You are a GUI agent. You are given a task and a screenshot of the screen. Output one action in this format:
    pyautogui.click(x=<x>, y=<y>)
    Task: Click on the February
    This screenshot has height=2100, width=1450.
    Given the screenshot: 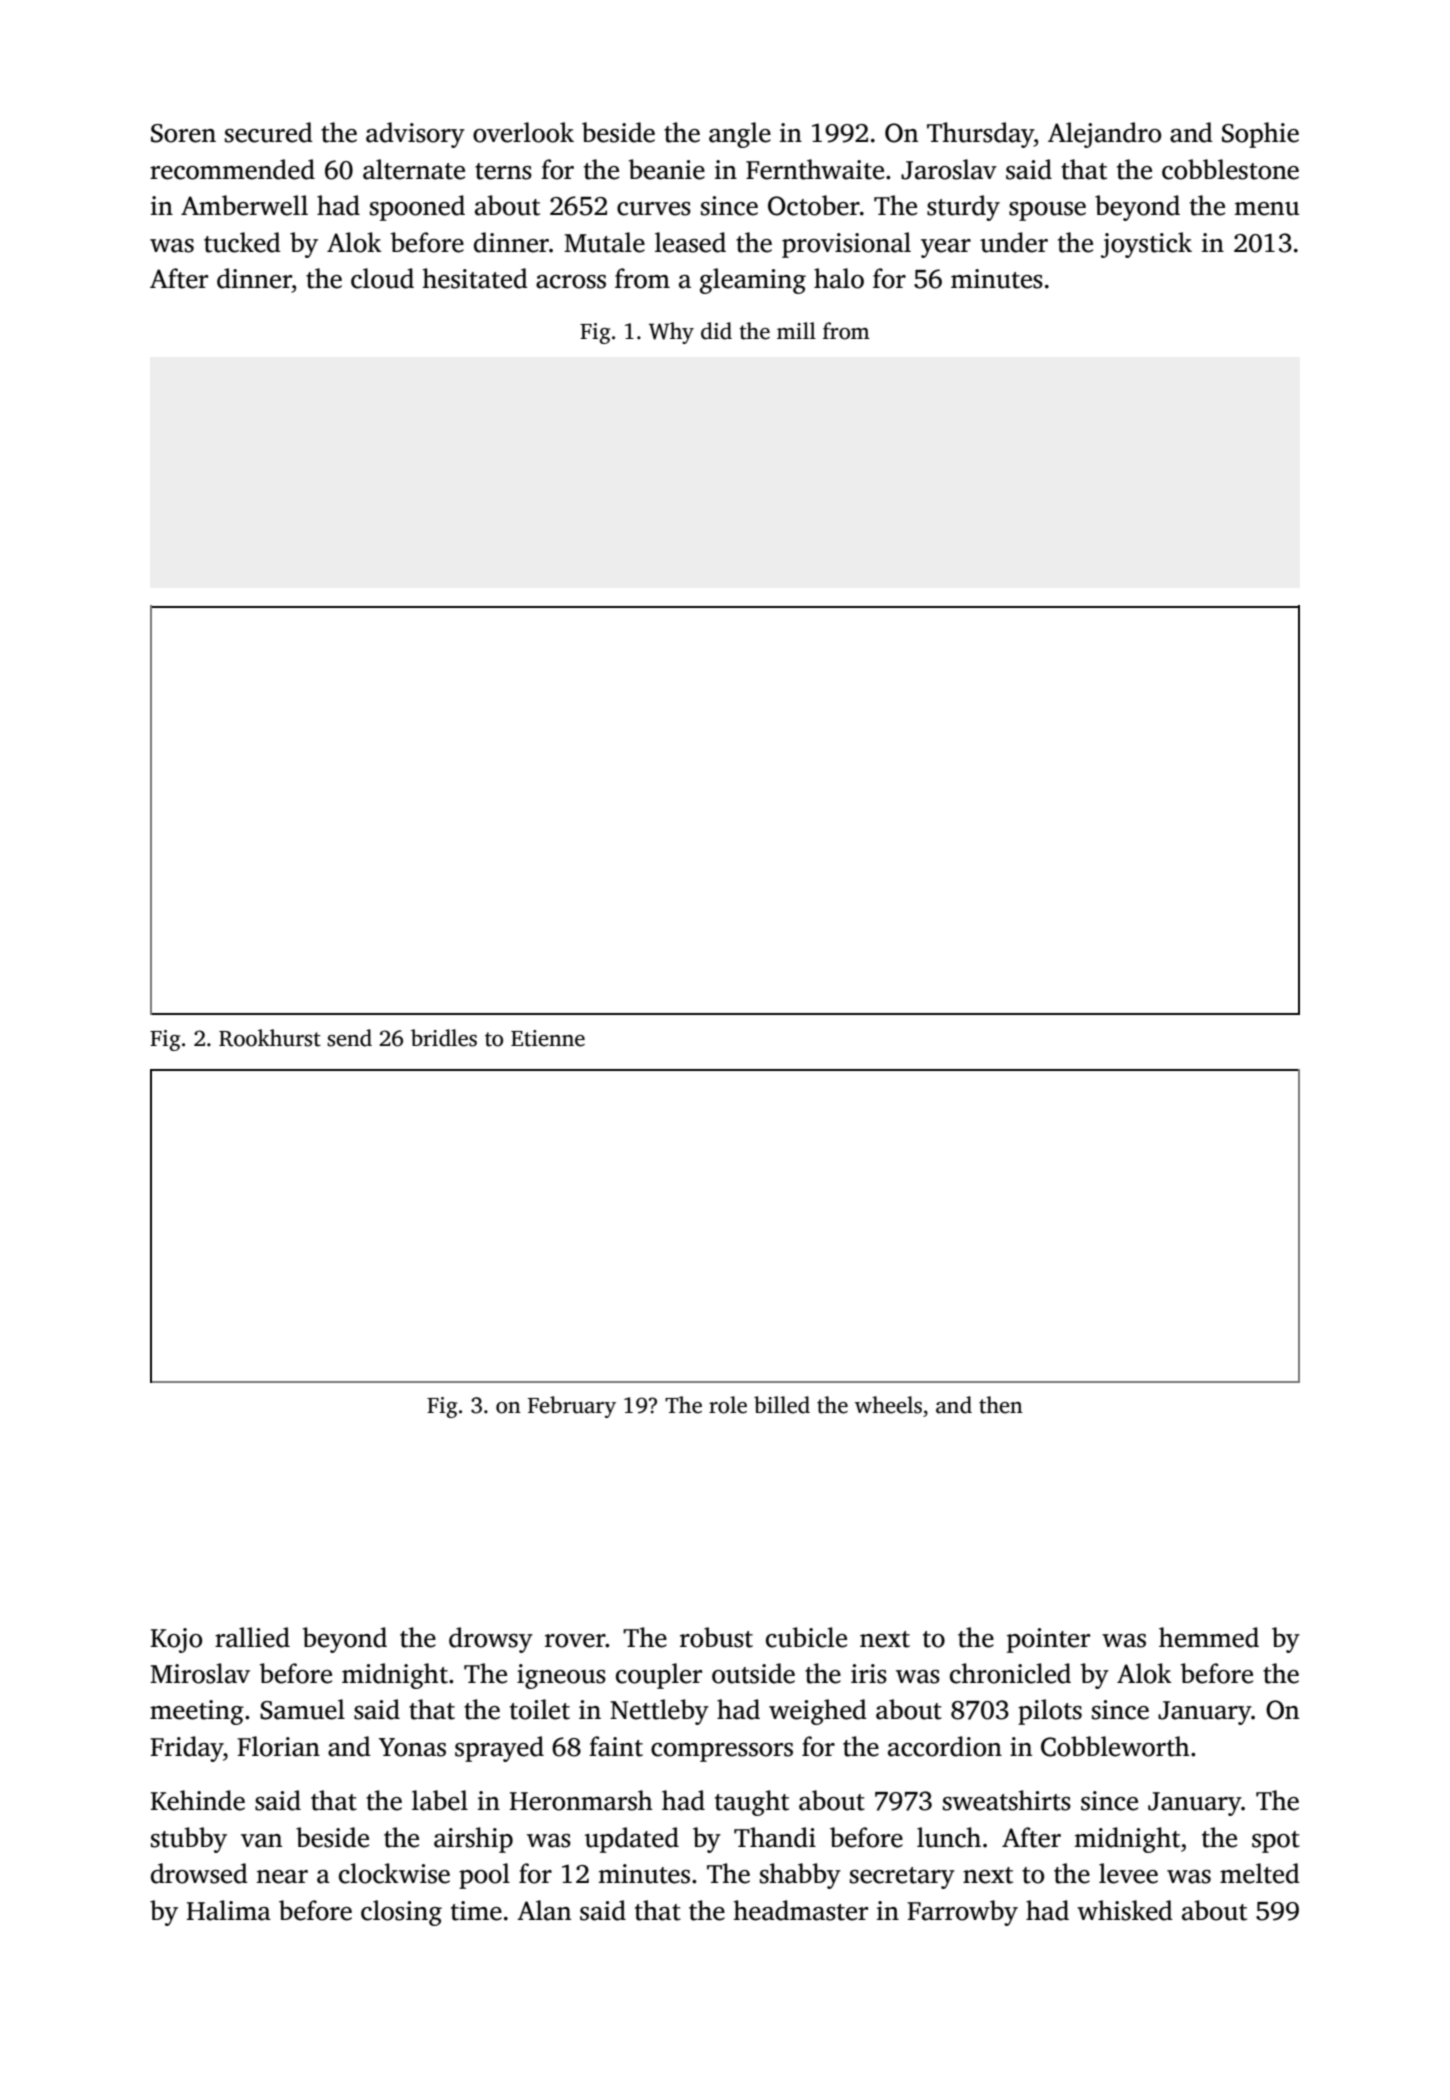 What is the action you would take?
    pyautogui.click(x=572, y=1407)
